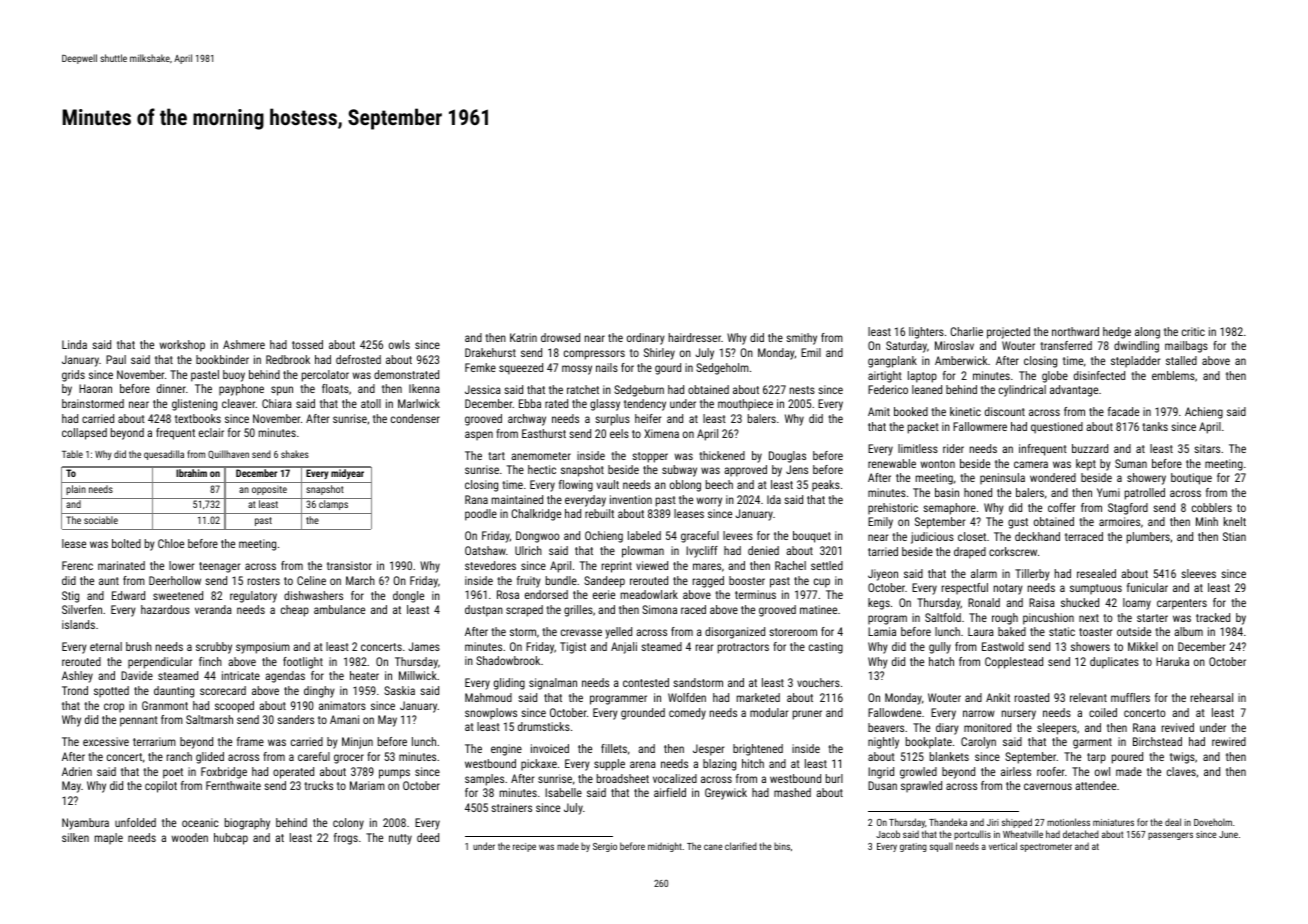  Describe the element at coordinates (1075, 331) in the page. I see `northward` at that location.
